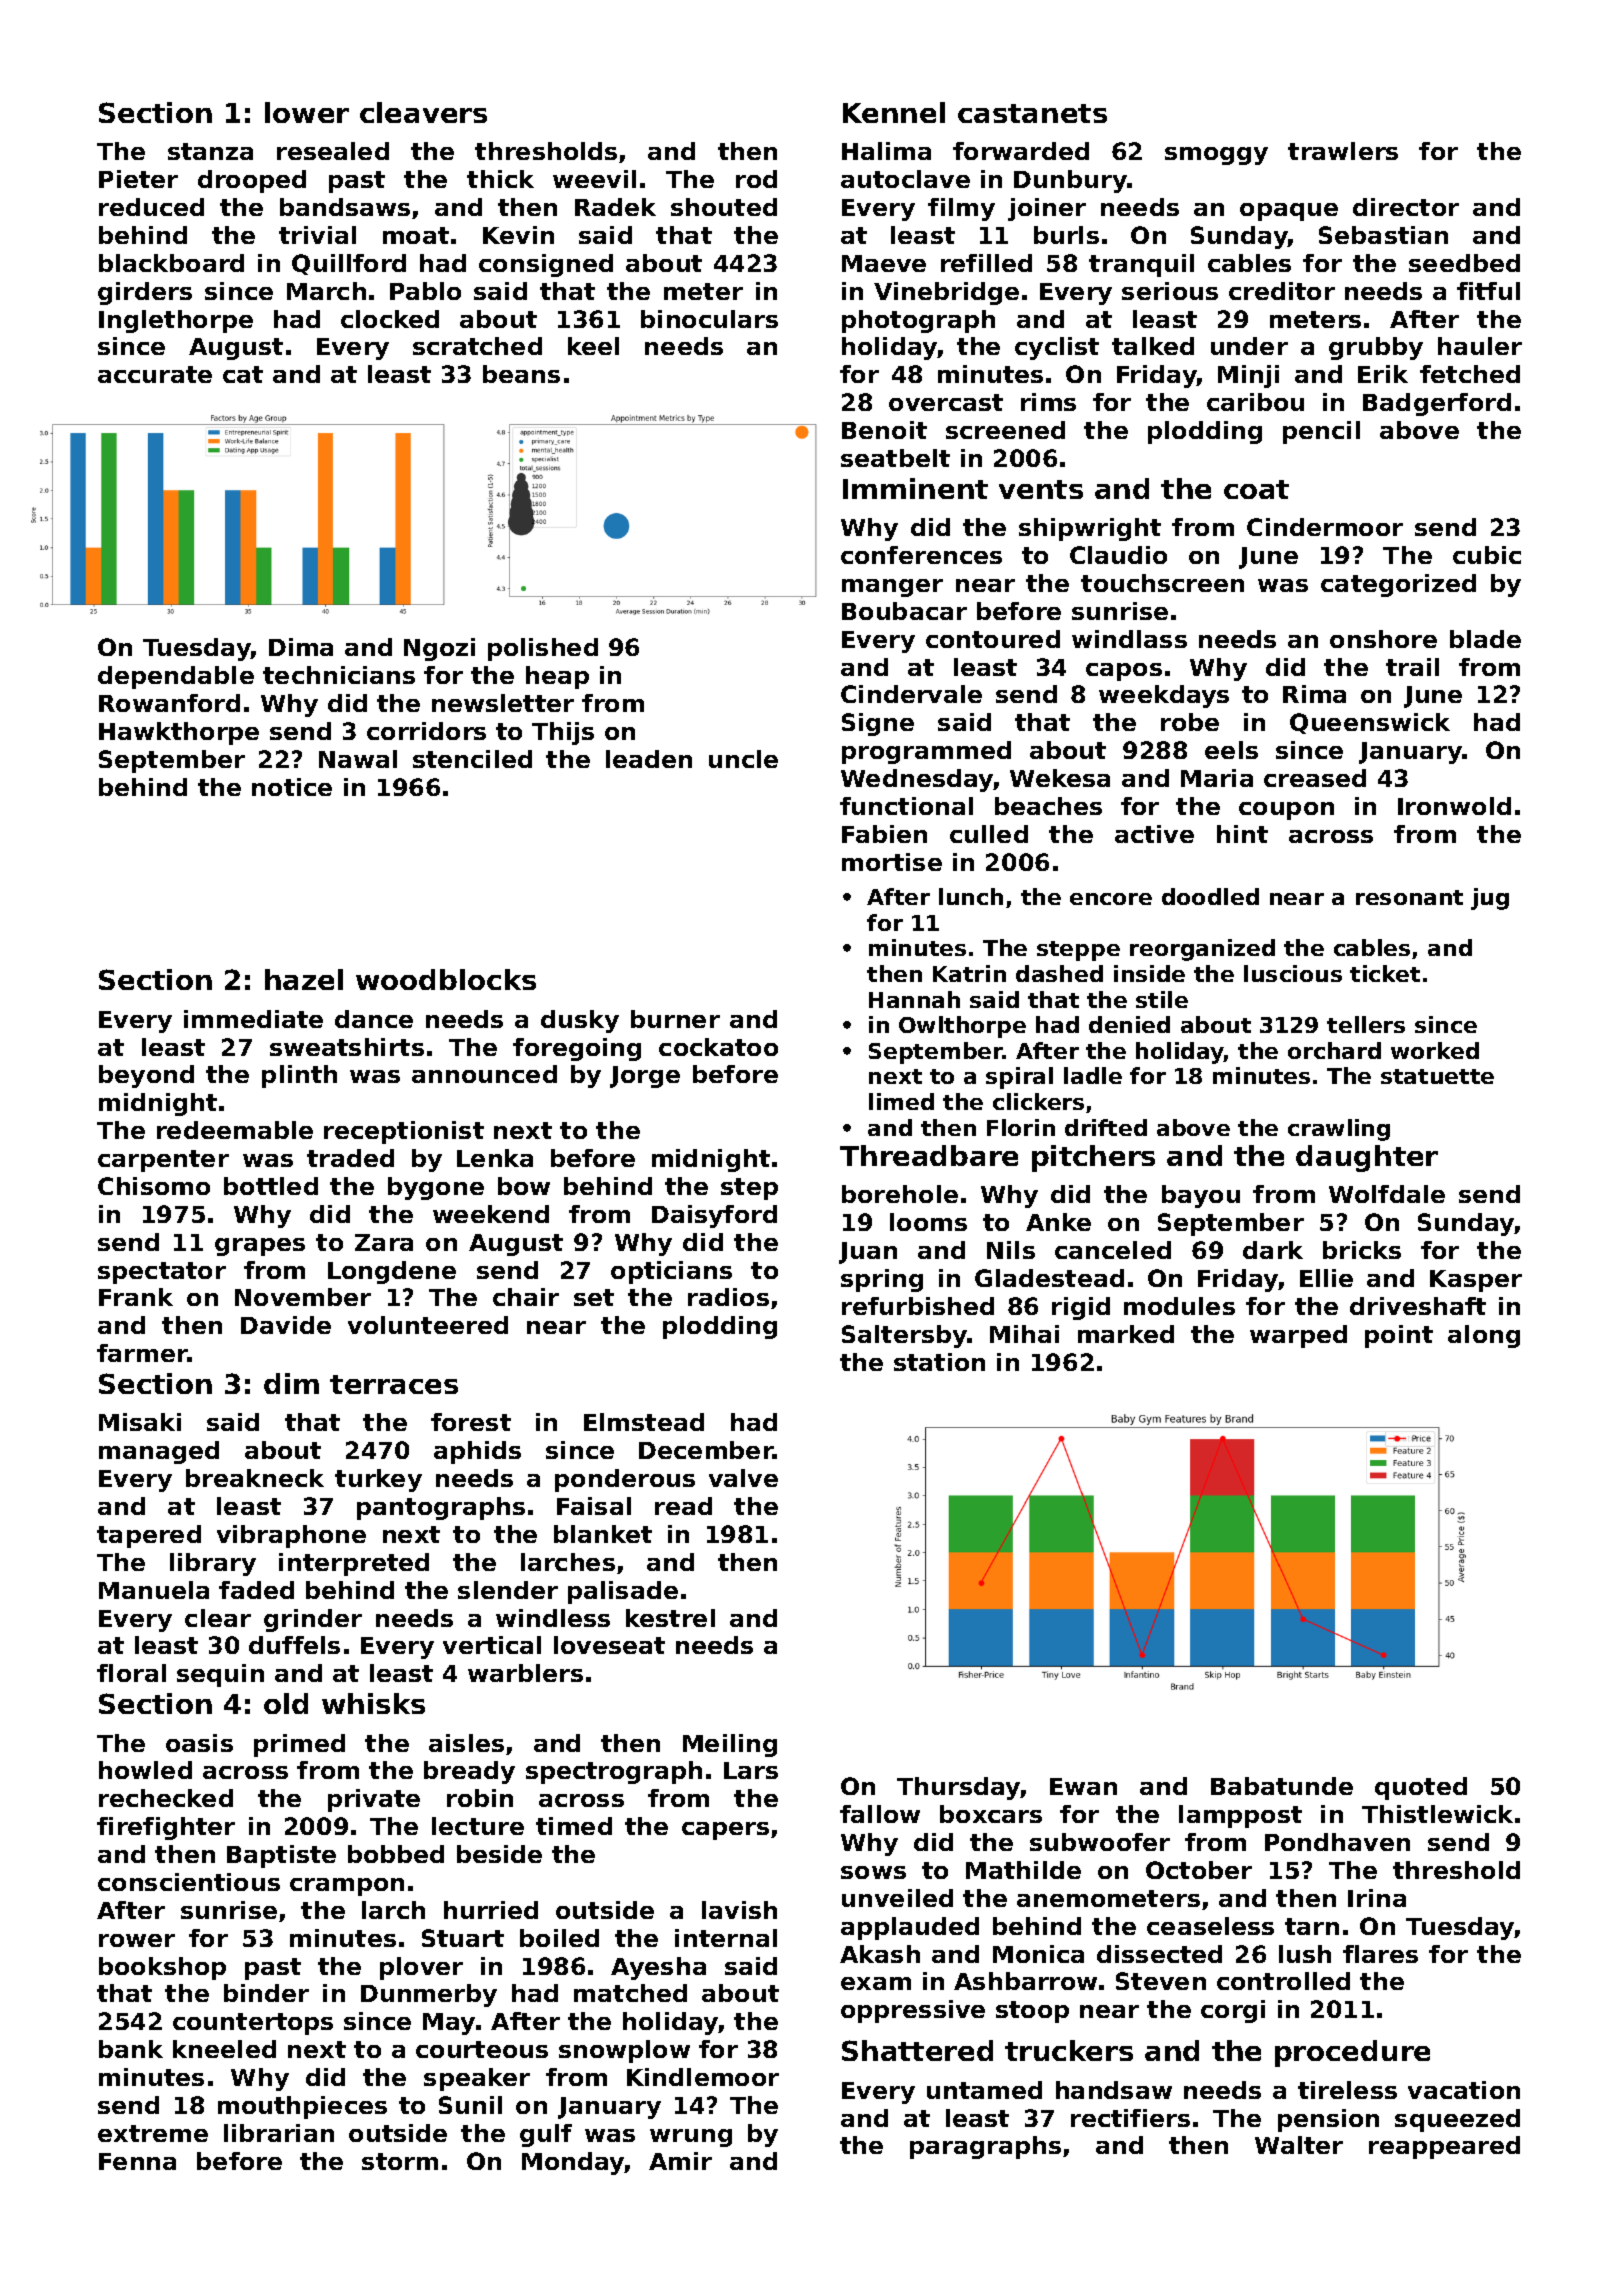 This screenshot has height=2292, width=1620. Describe the element at coordinates (1282, 1786) in the screenshot. I see `Babatunde` at that location.
